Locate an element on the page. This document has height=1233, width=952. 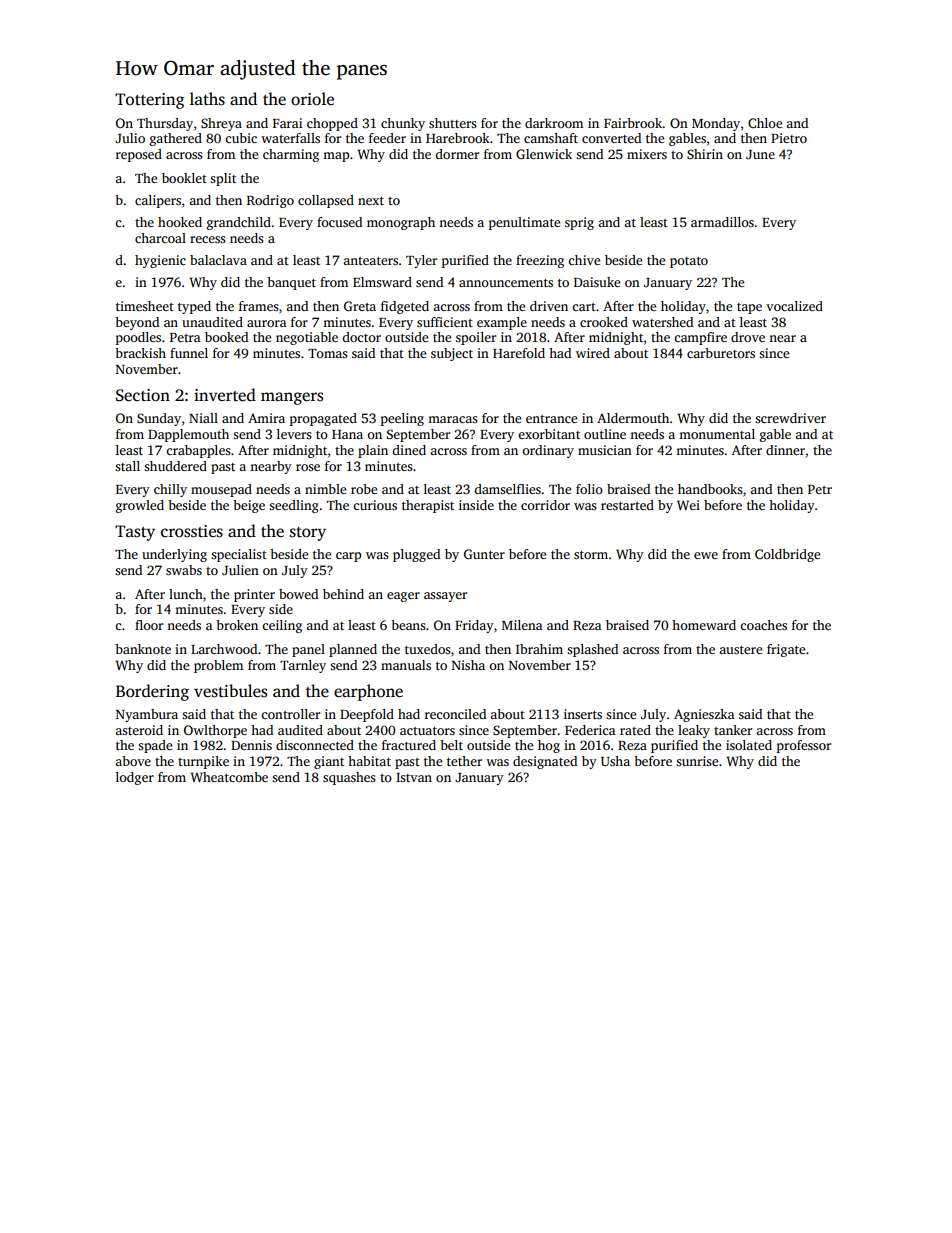
Chloe is located at coordinates (765, 123).
